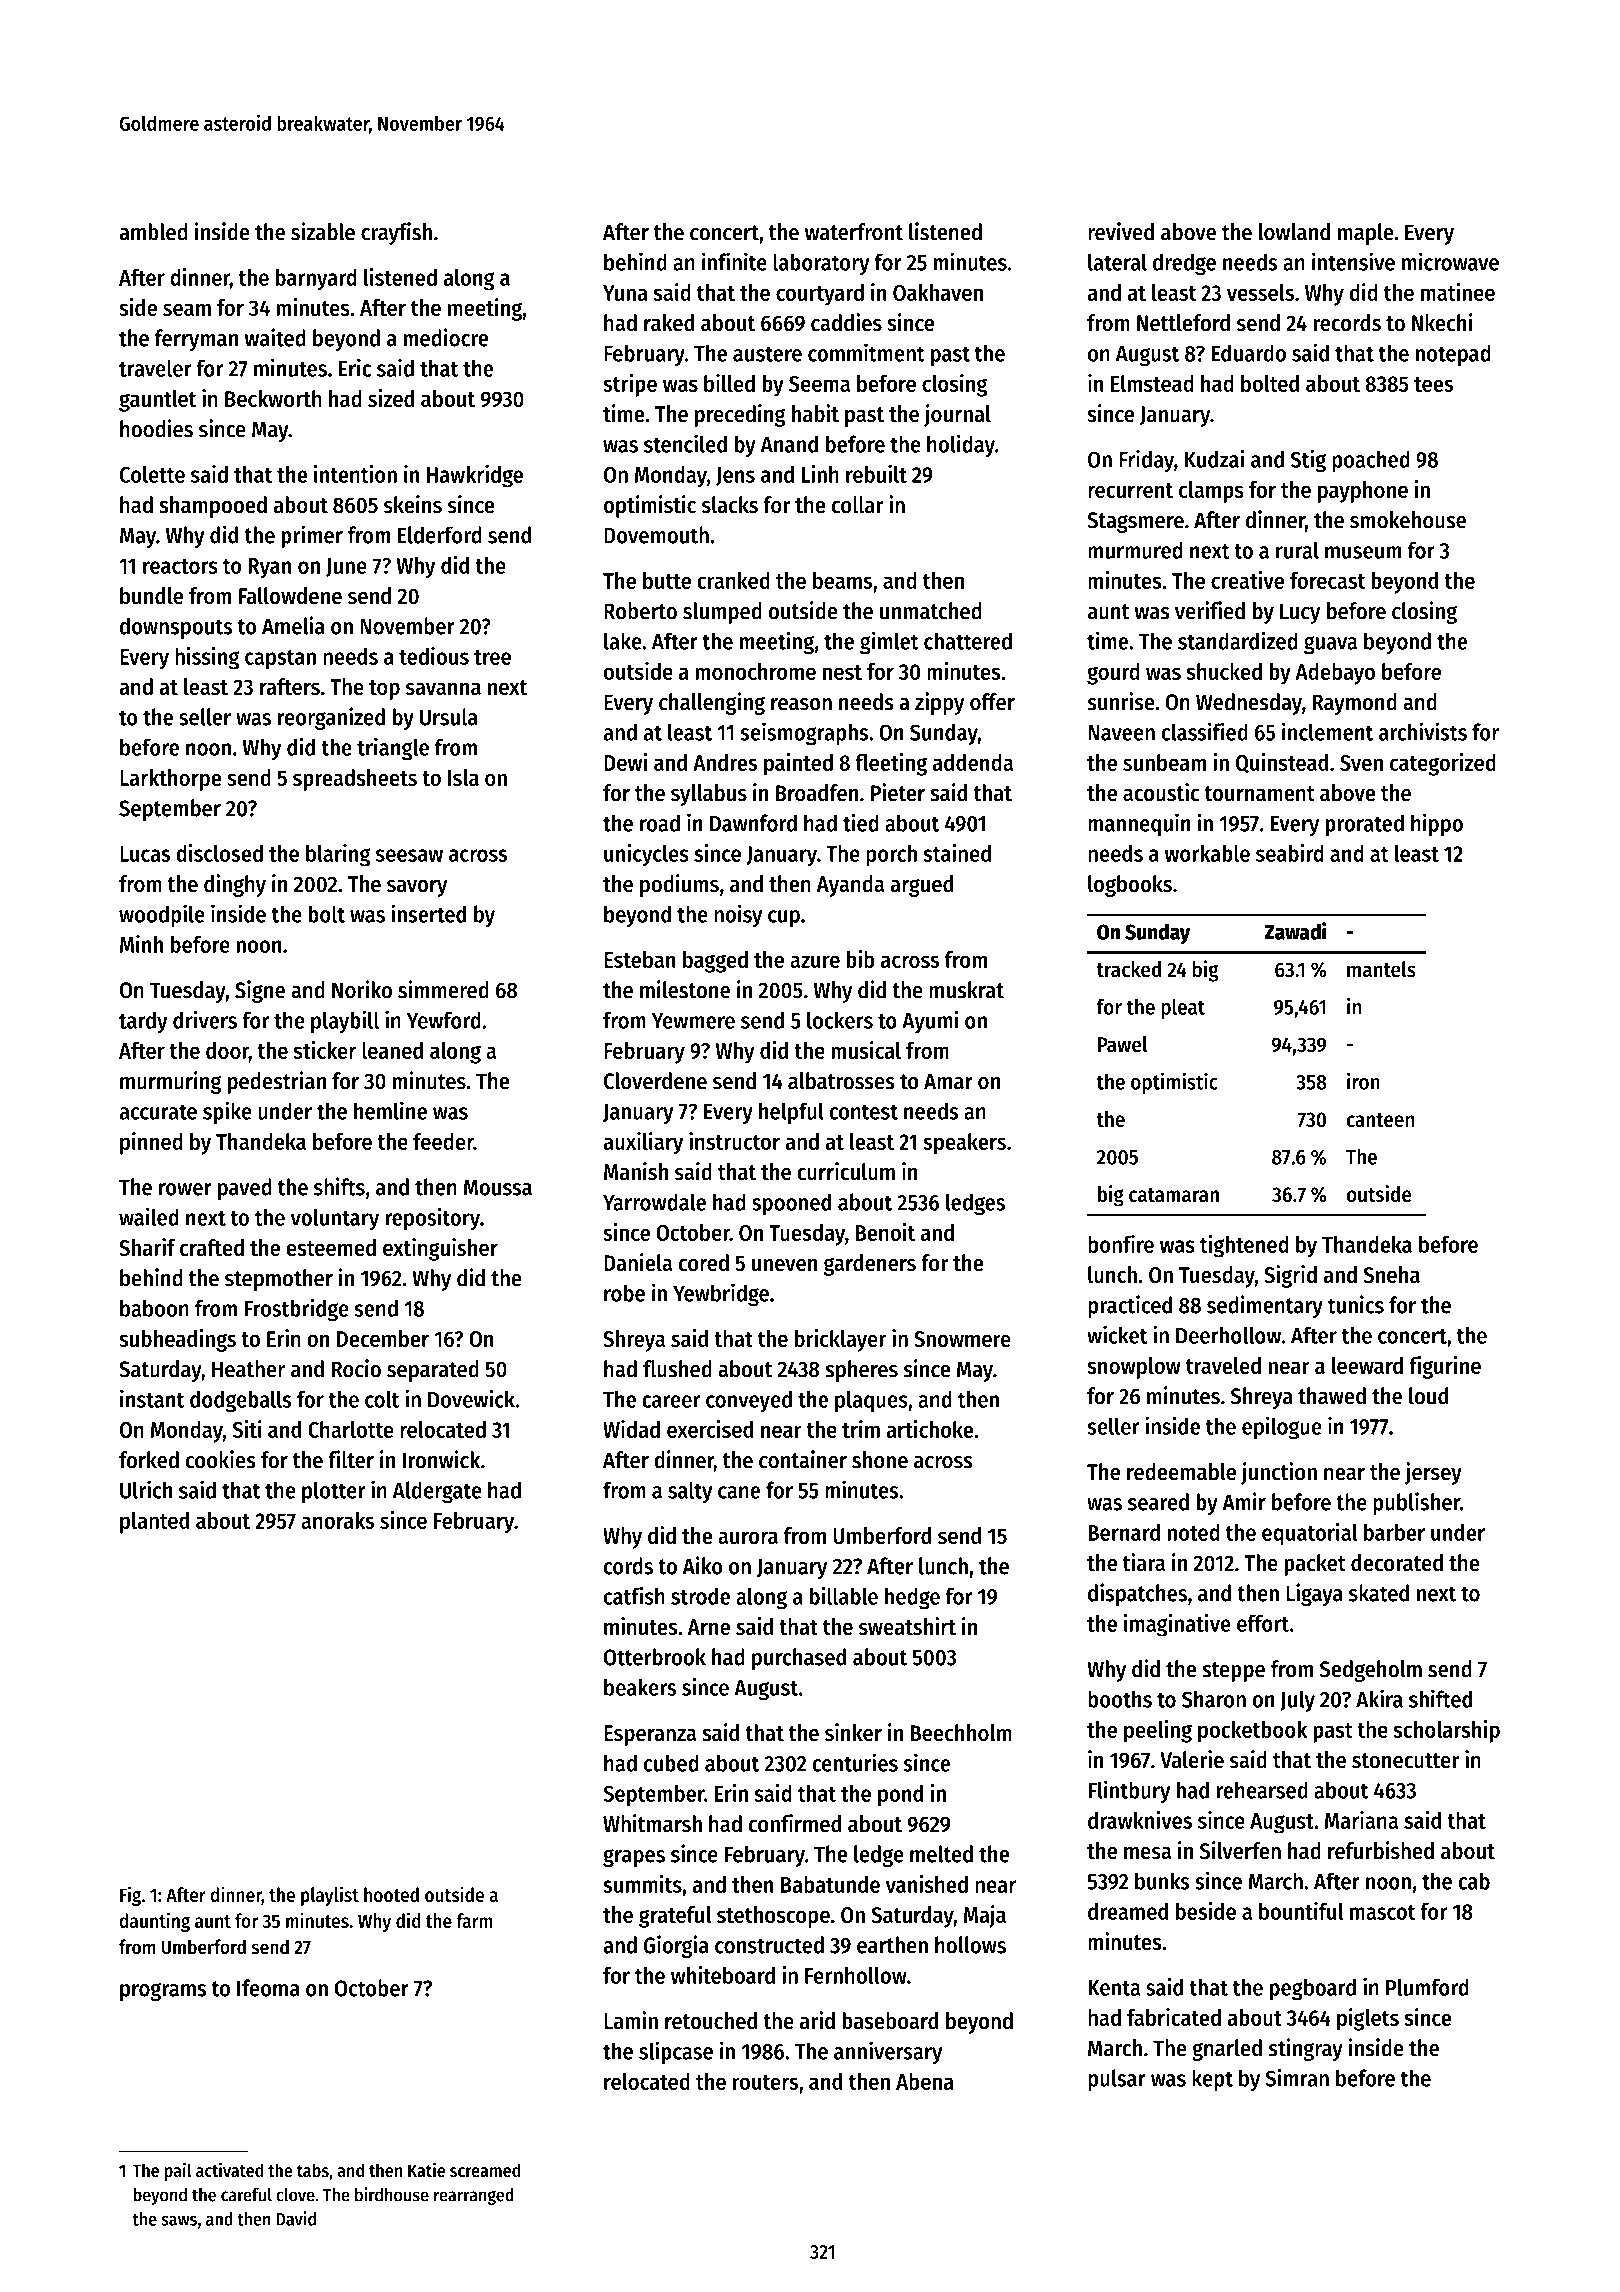 This screenshot has height=2292, width=1620. I want to click on tardy, so click(143, 1022).
